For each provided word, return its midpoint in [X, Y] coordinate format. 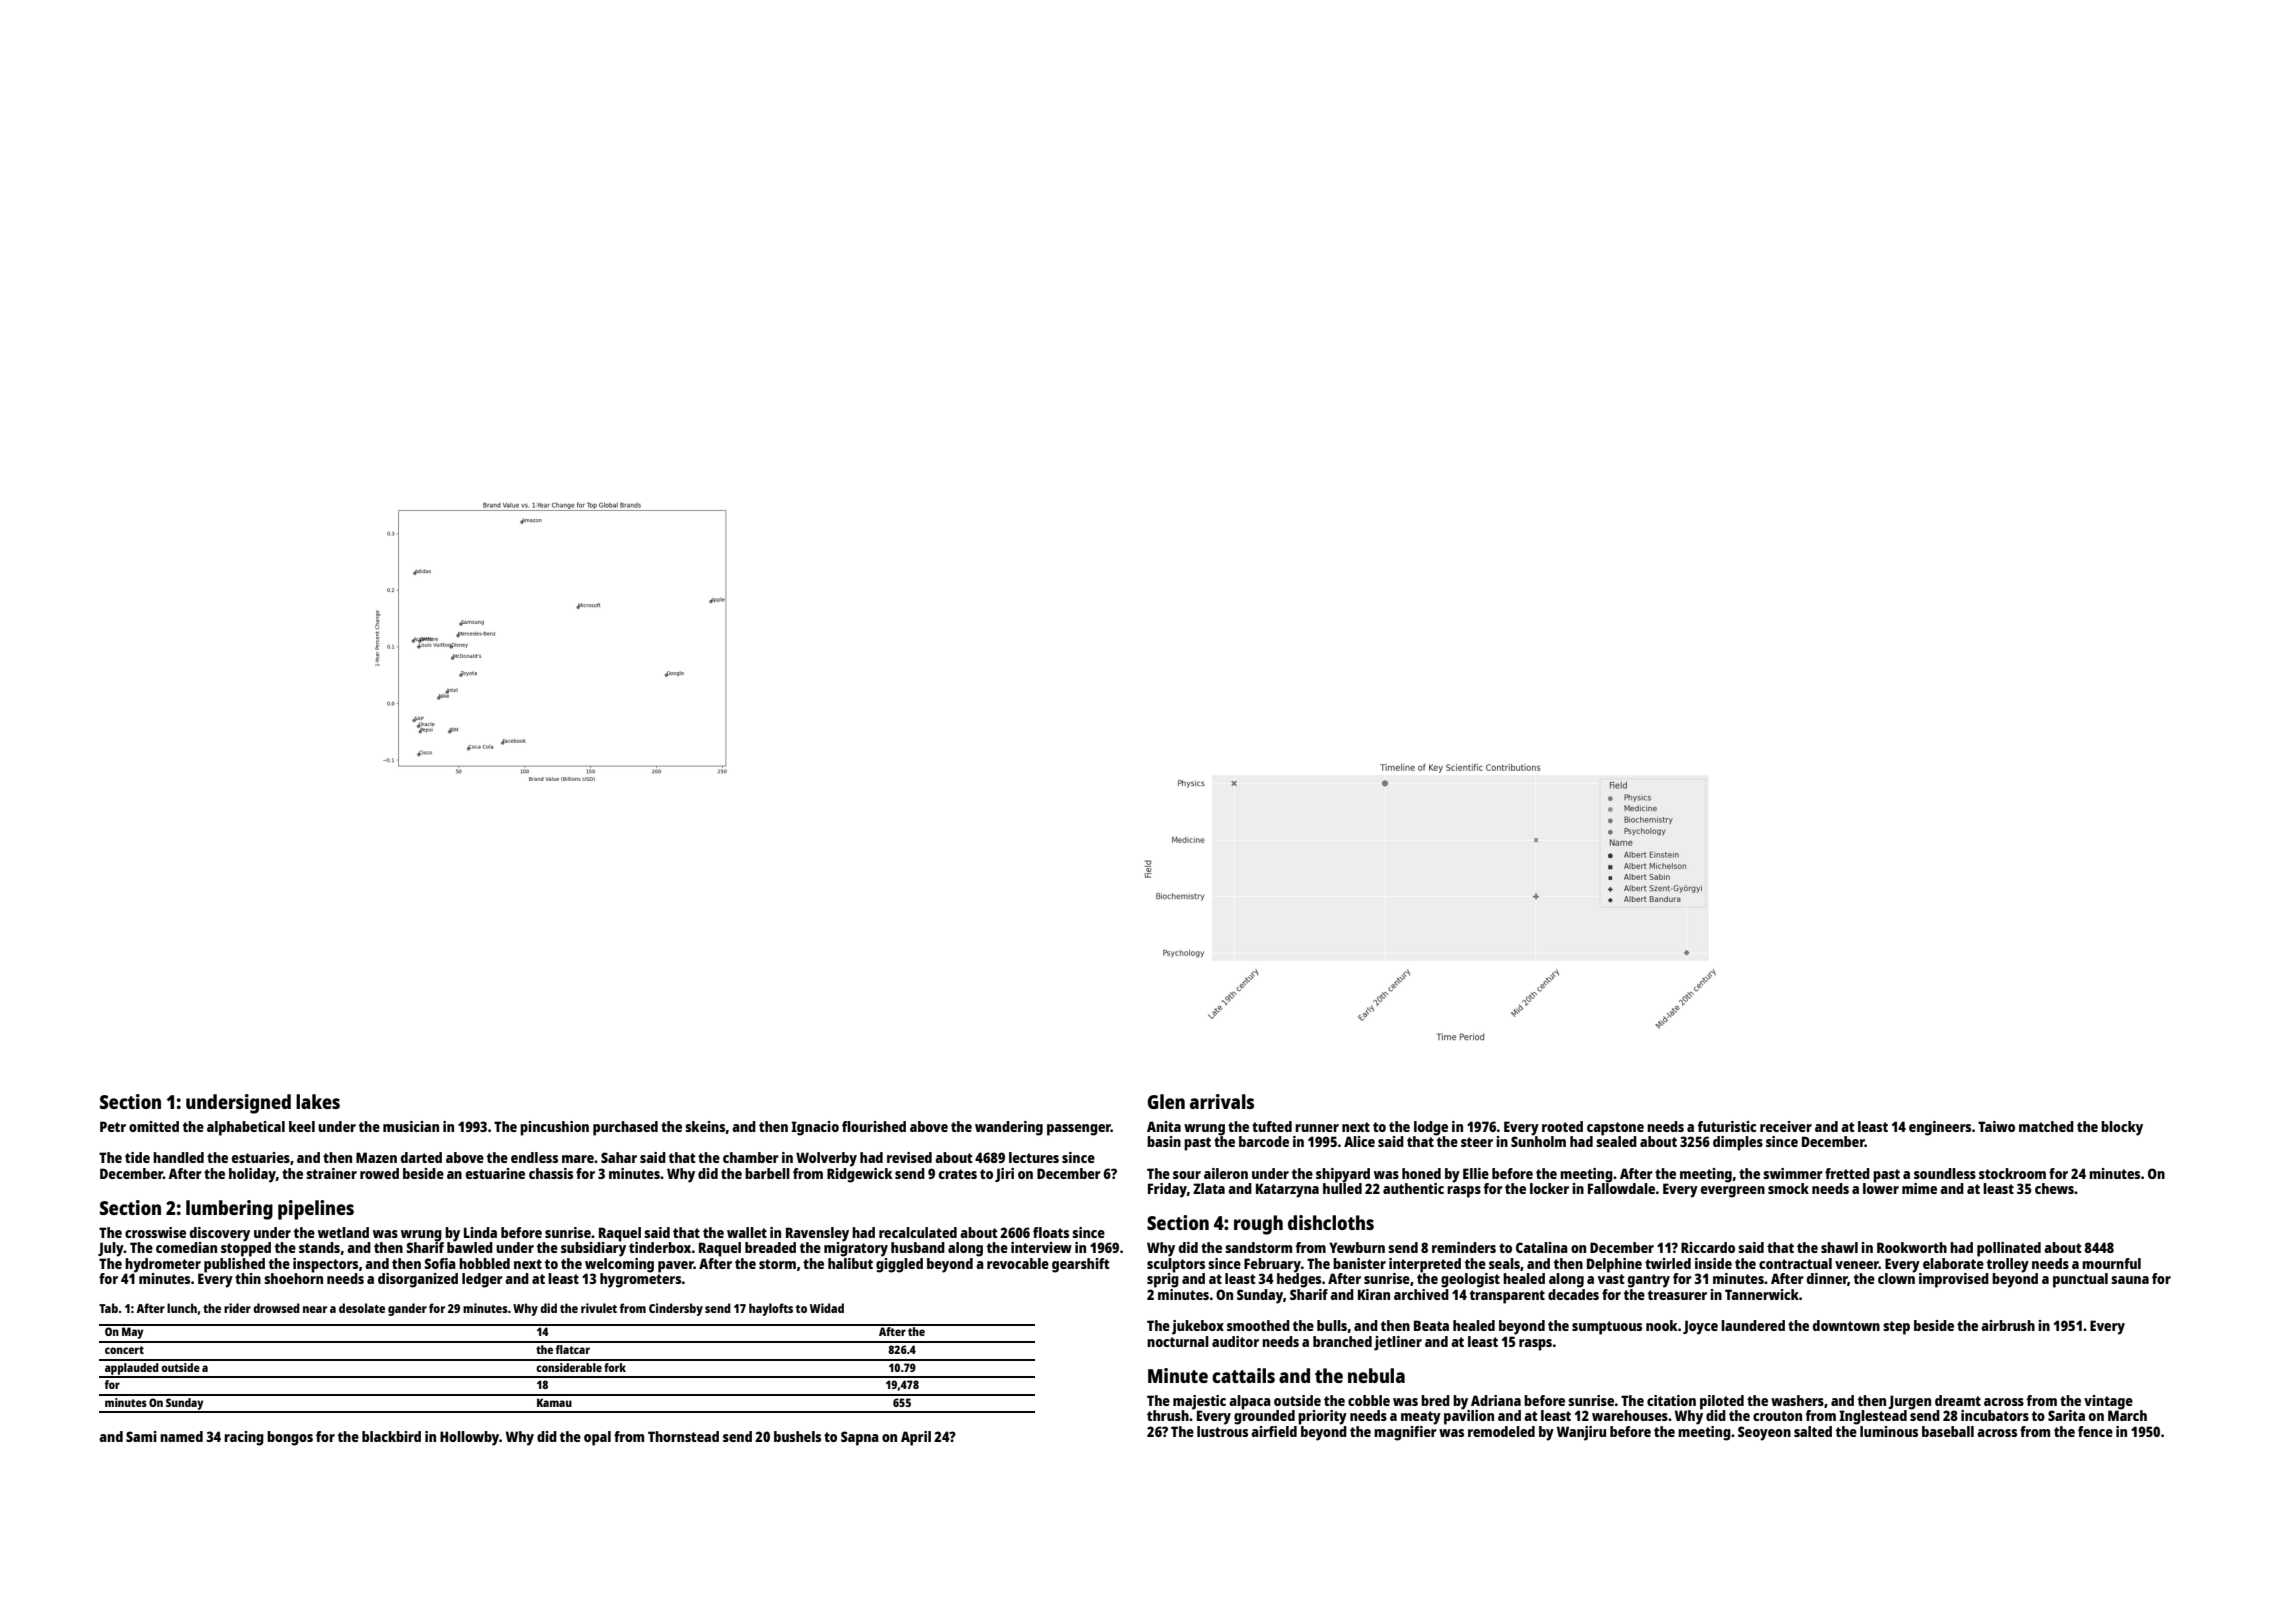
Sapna [860, 1438]
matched [2046, 1126]
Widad [827, 1308]
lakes [318, 1101]
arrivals [1222, 1101]
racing [244, 1438]
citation [1671, 1400]
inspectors [325, 1265]
